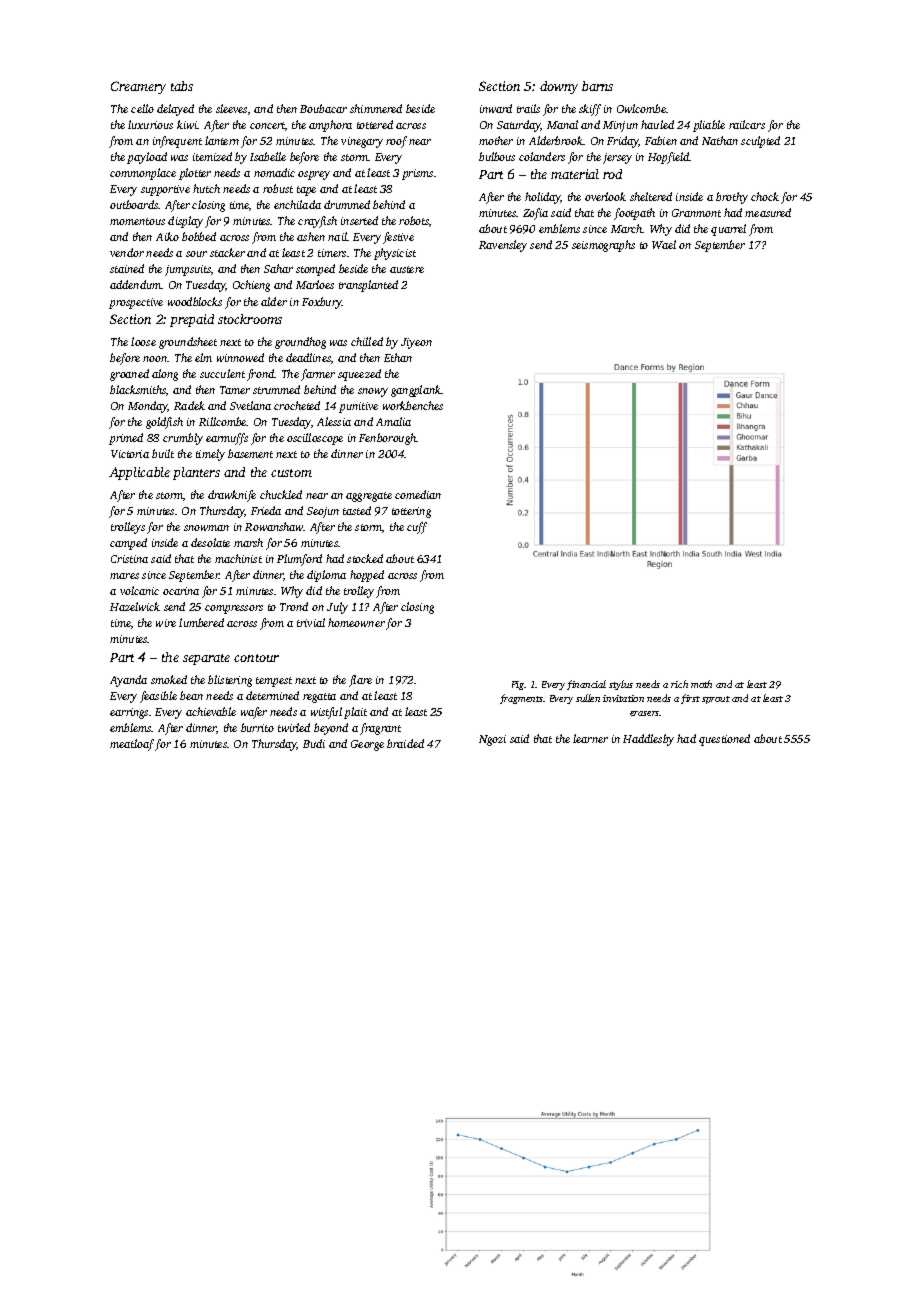 The width and height of the screenshot is (924, 1308). What do you see at coordinates (418, 494) in the screenshot?
I see `comedian` at bounding box center [418, 494].
